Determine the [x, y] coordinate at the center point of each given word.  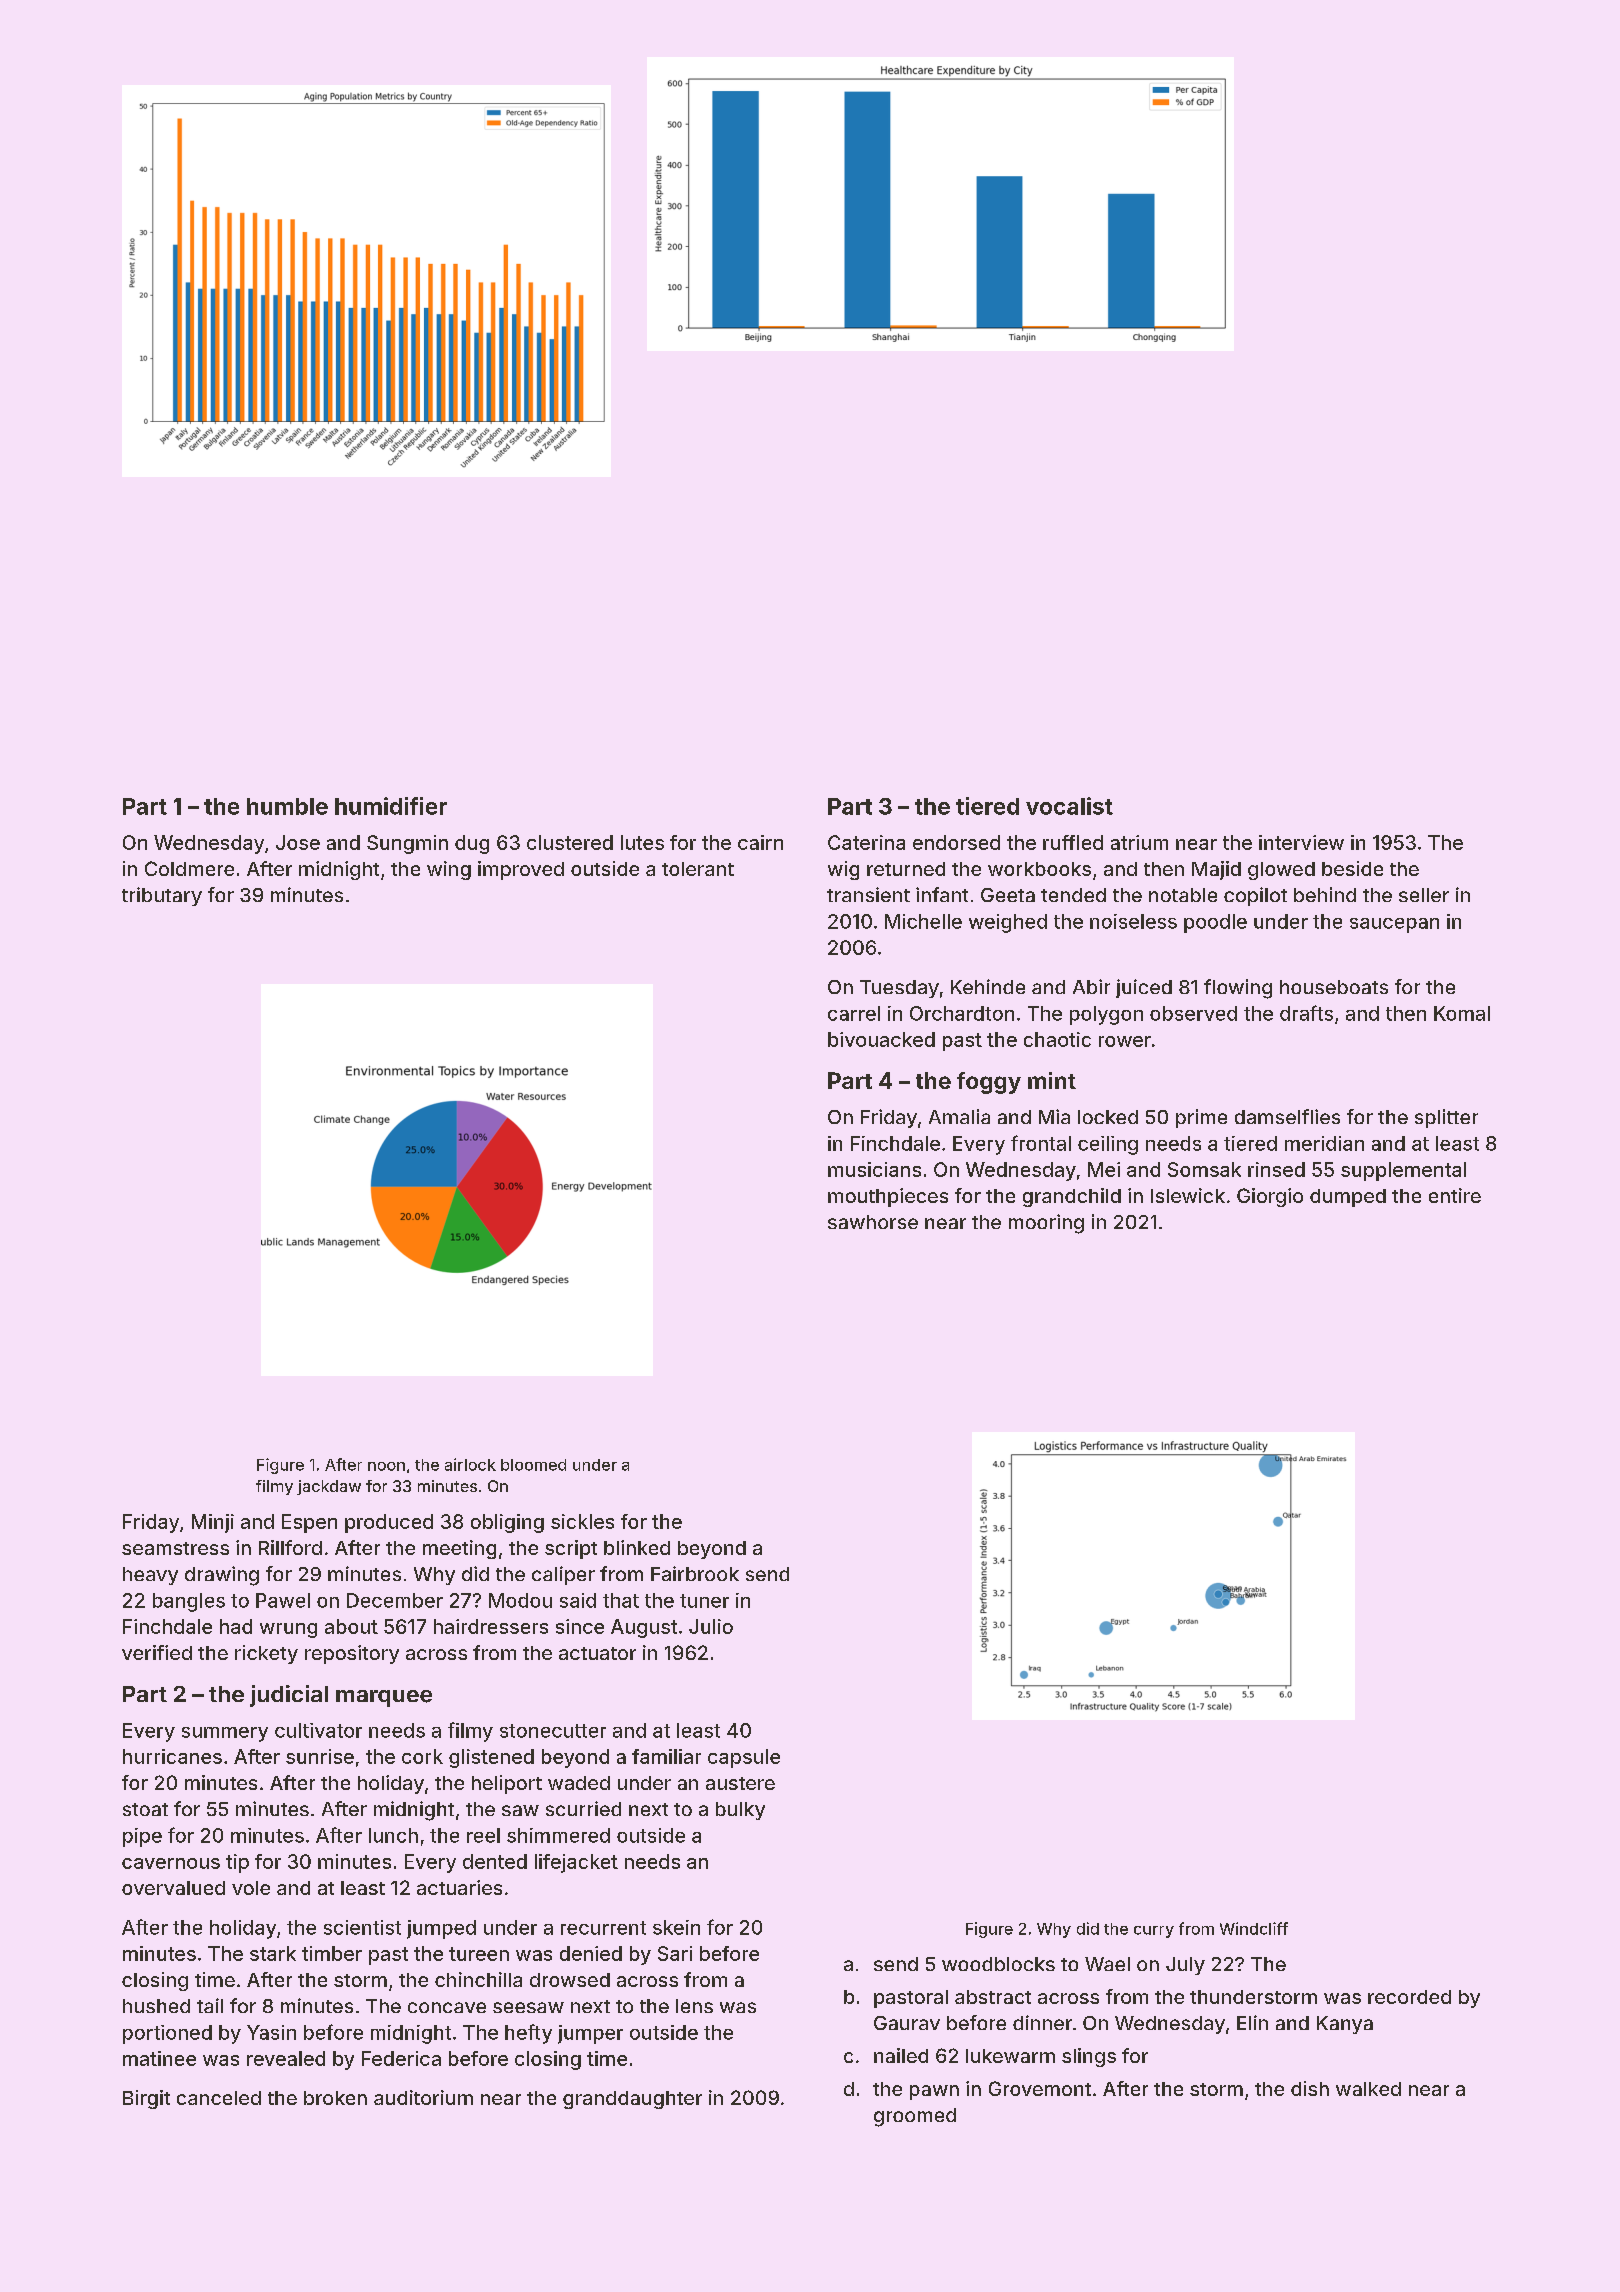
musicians [874, 1169]
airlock [470, 1464]
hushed [156, 2006]
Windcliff [1254, 1928]
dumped [1348, 1198]
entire [1455, 1195]
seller [1424, 895]
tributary [162, 896]
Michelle [923, 921]
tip [237, 1863]
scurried [583, 1808]
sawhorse [873, 1222]
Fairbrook [695, 1573]
